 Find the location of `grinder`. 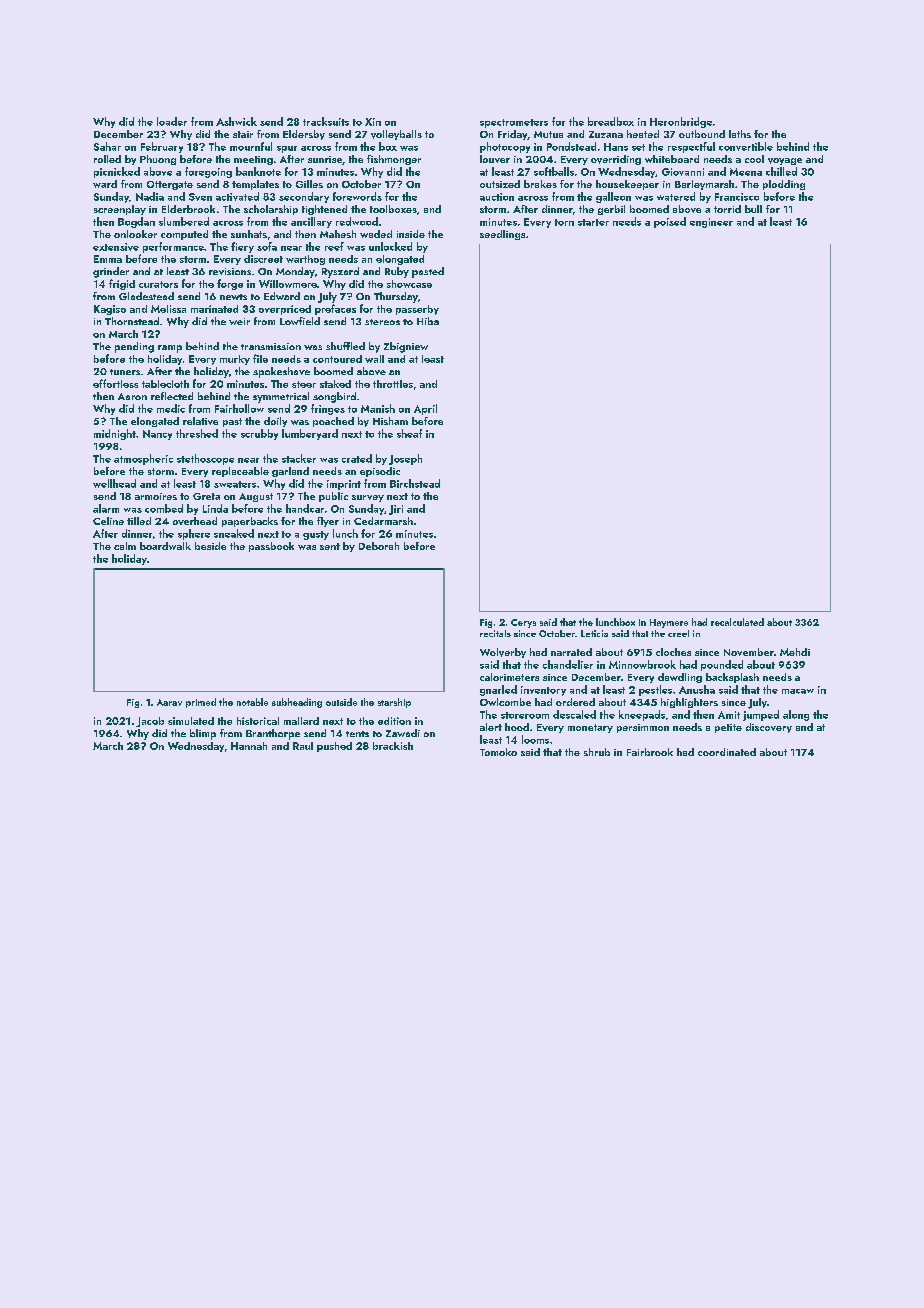

grinder is located at coordinates (111, 272).
